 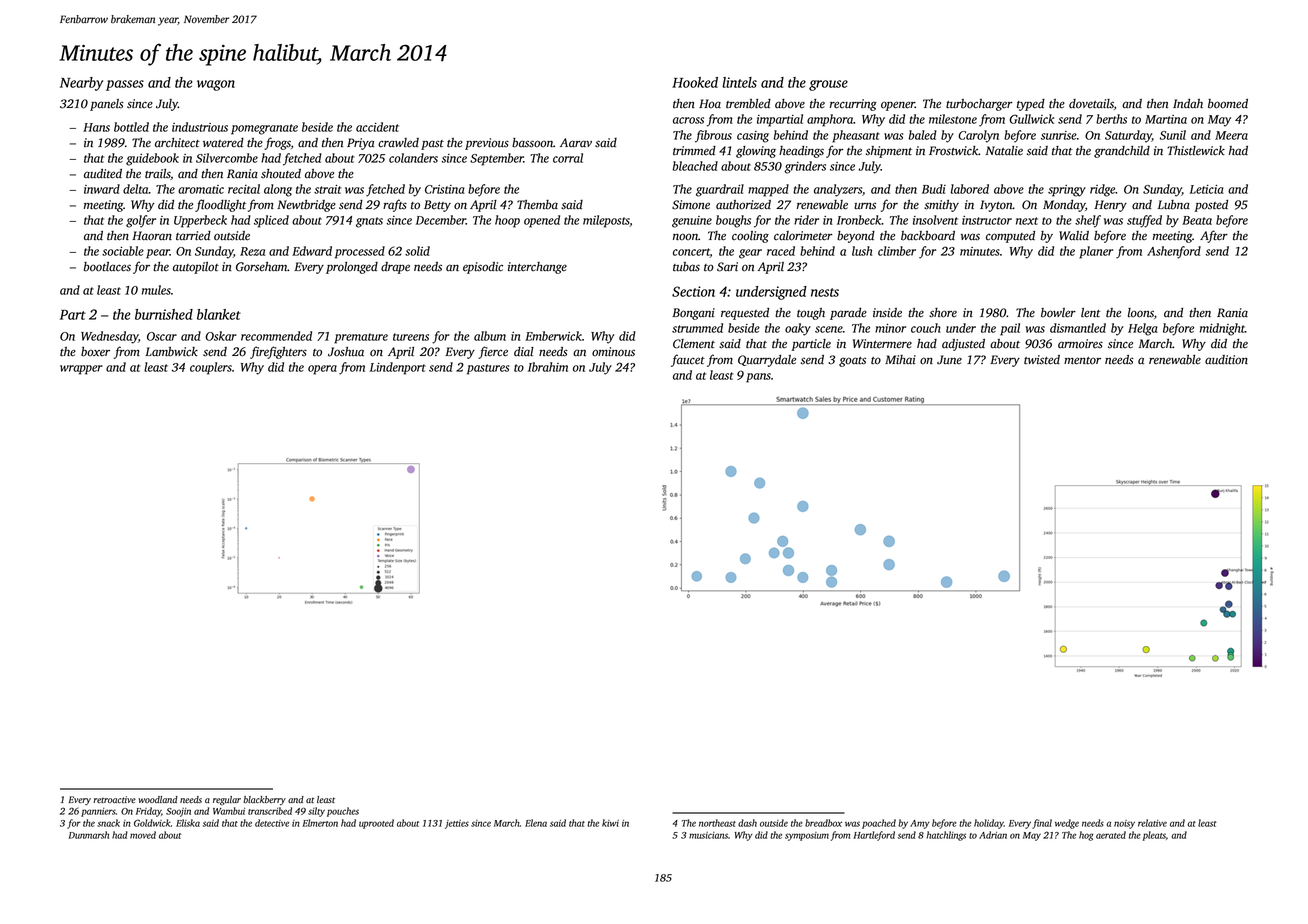 What do you see at coordinates (158, 254) in the document?
I see `pear` at bounding box center [158, 254].
